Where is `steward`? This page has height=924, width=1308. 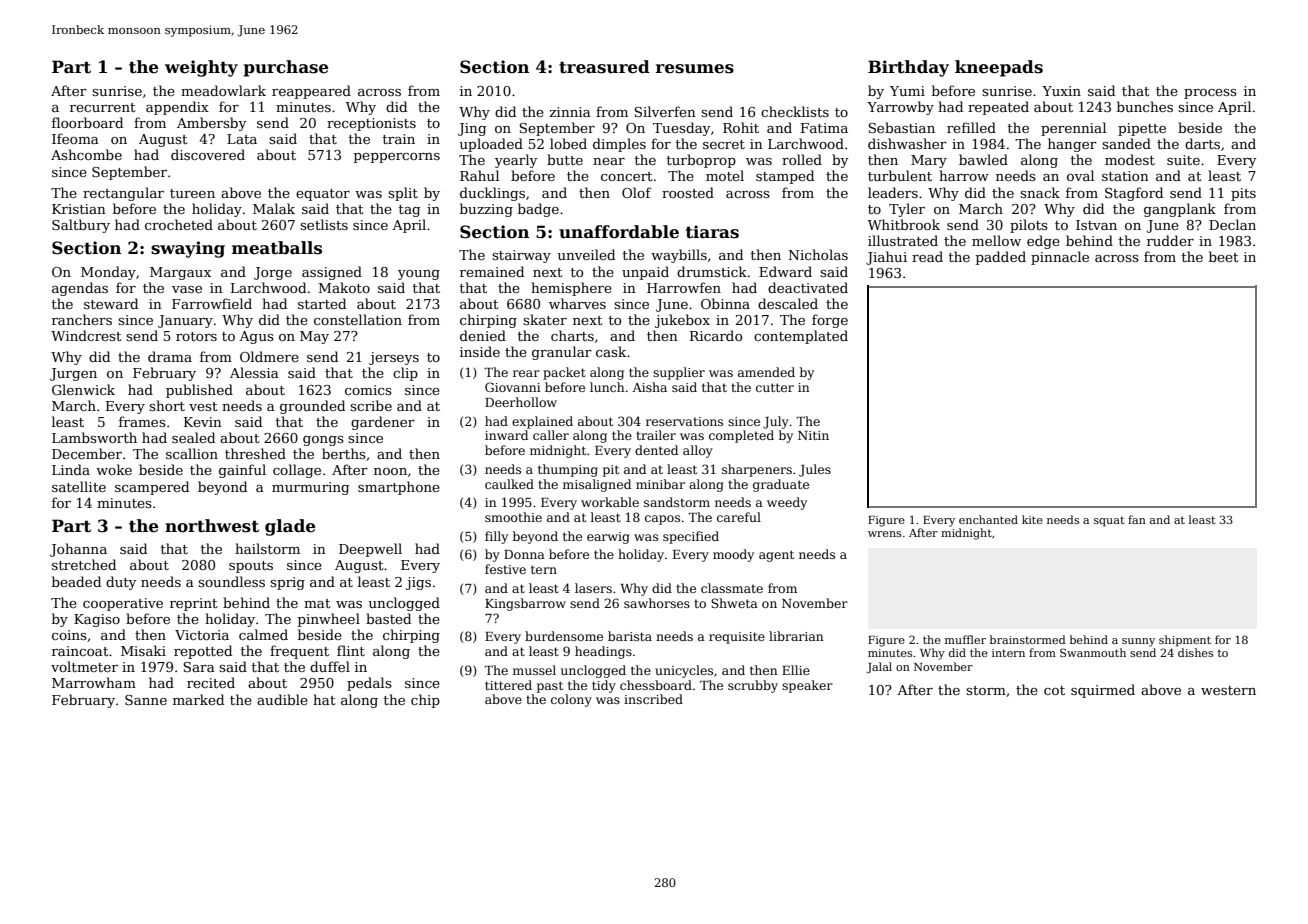
steward is located at coordinates (111, 303).
